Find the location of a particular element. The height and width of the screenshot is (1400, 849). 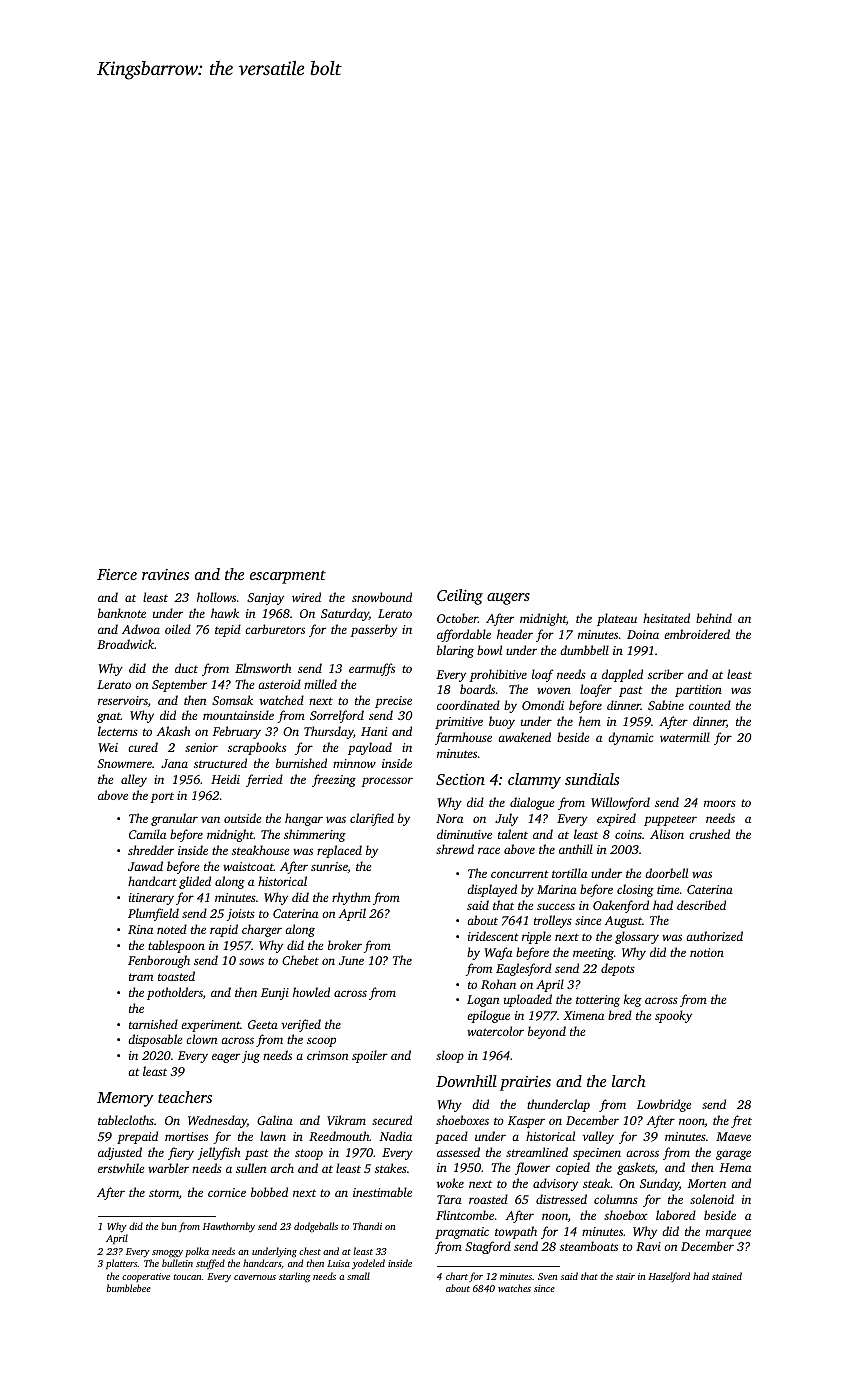

van is located at coordinates (210, 819).
